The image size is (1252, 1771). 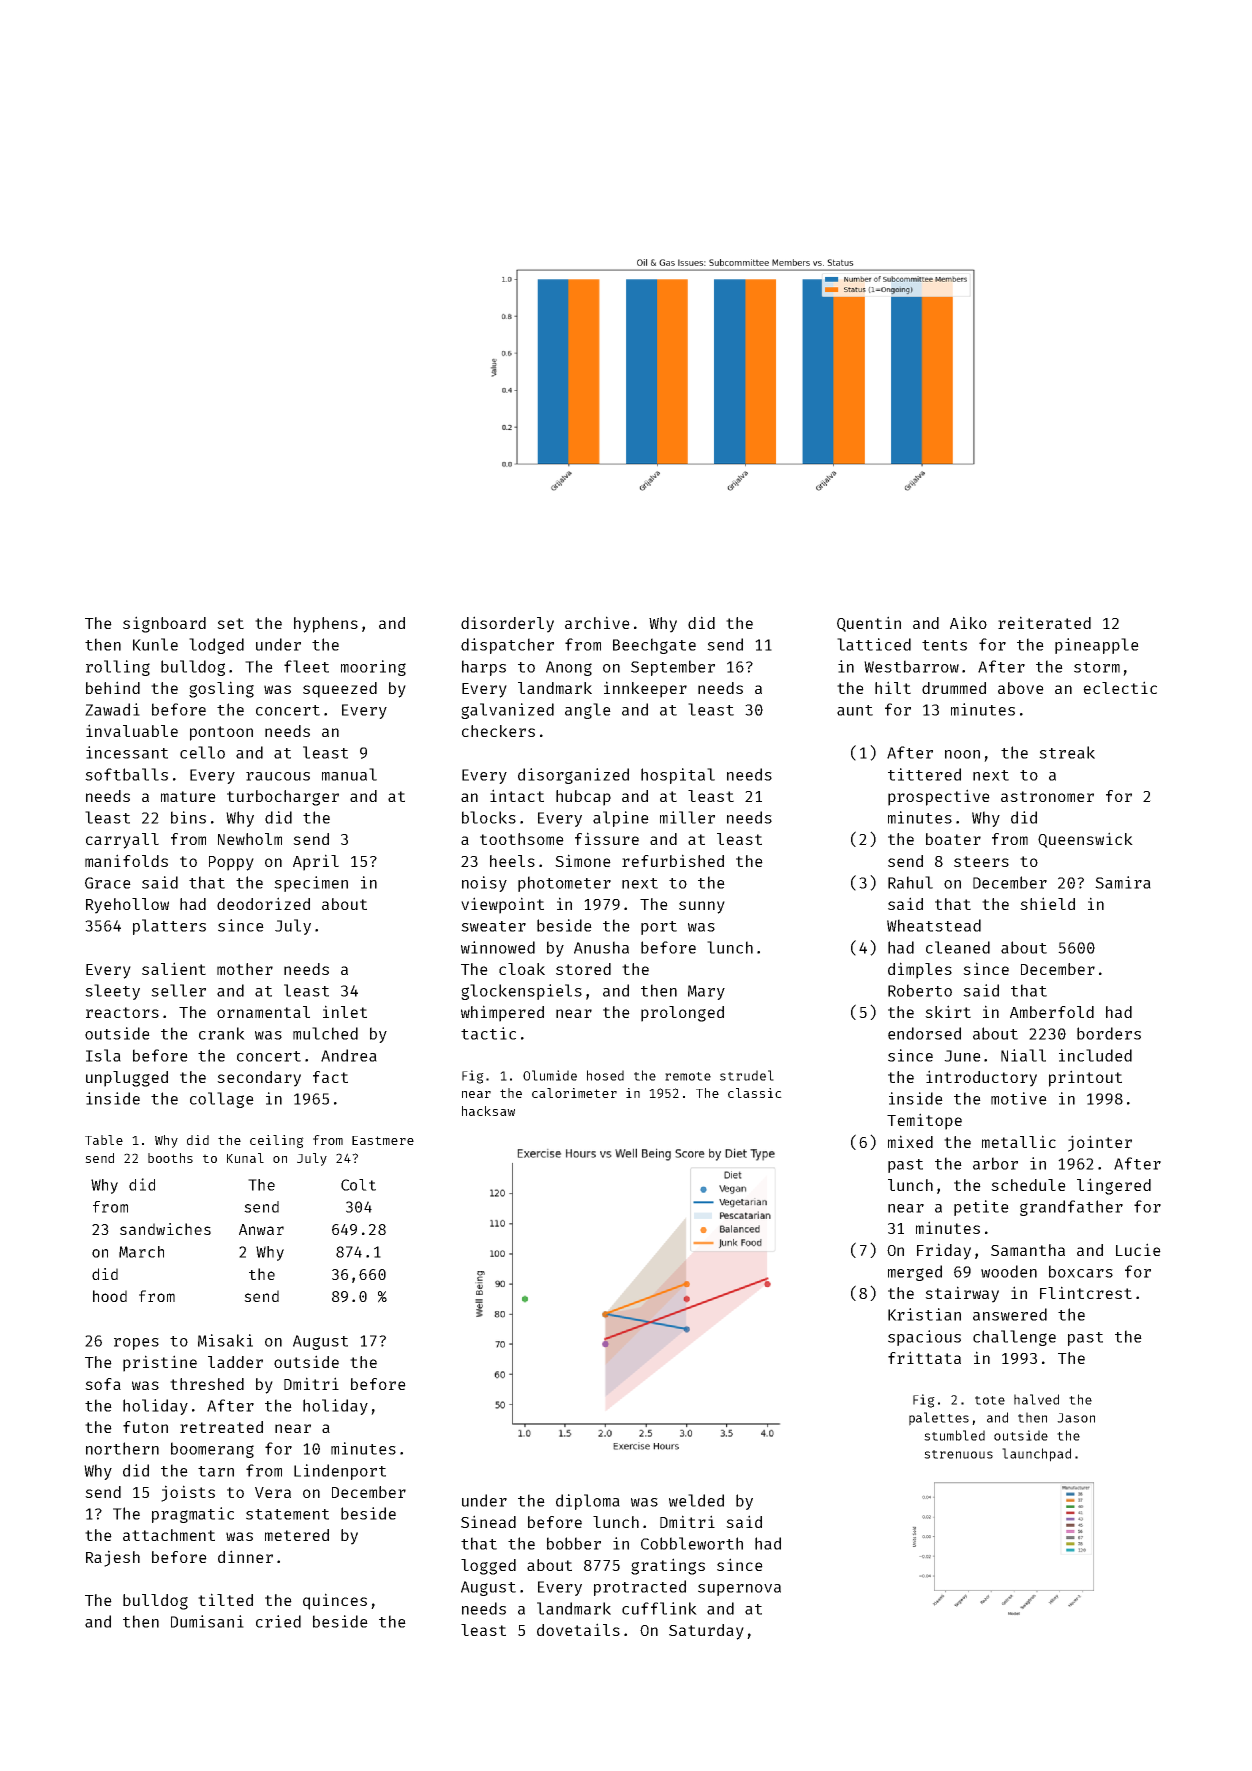 I want to click on Ryehollow, so click(x=127, y=906).
